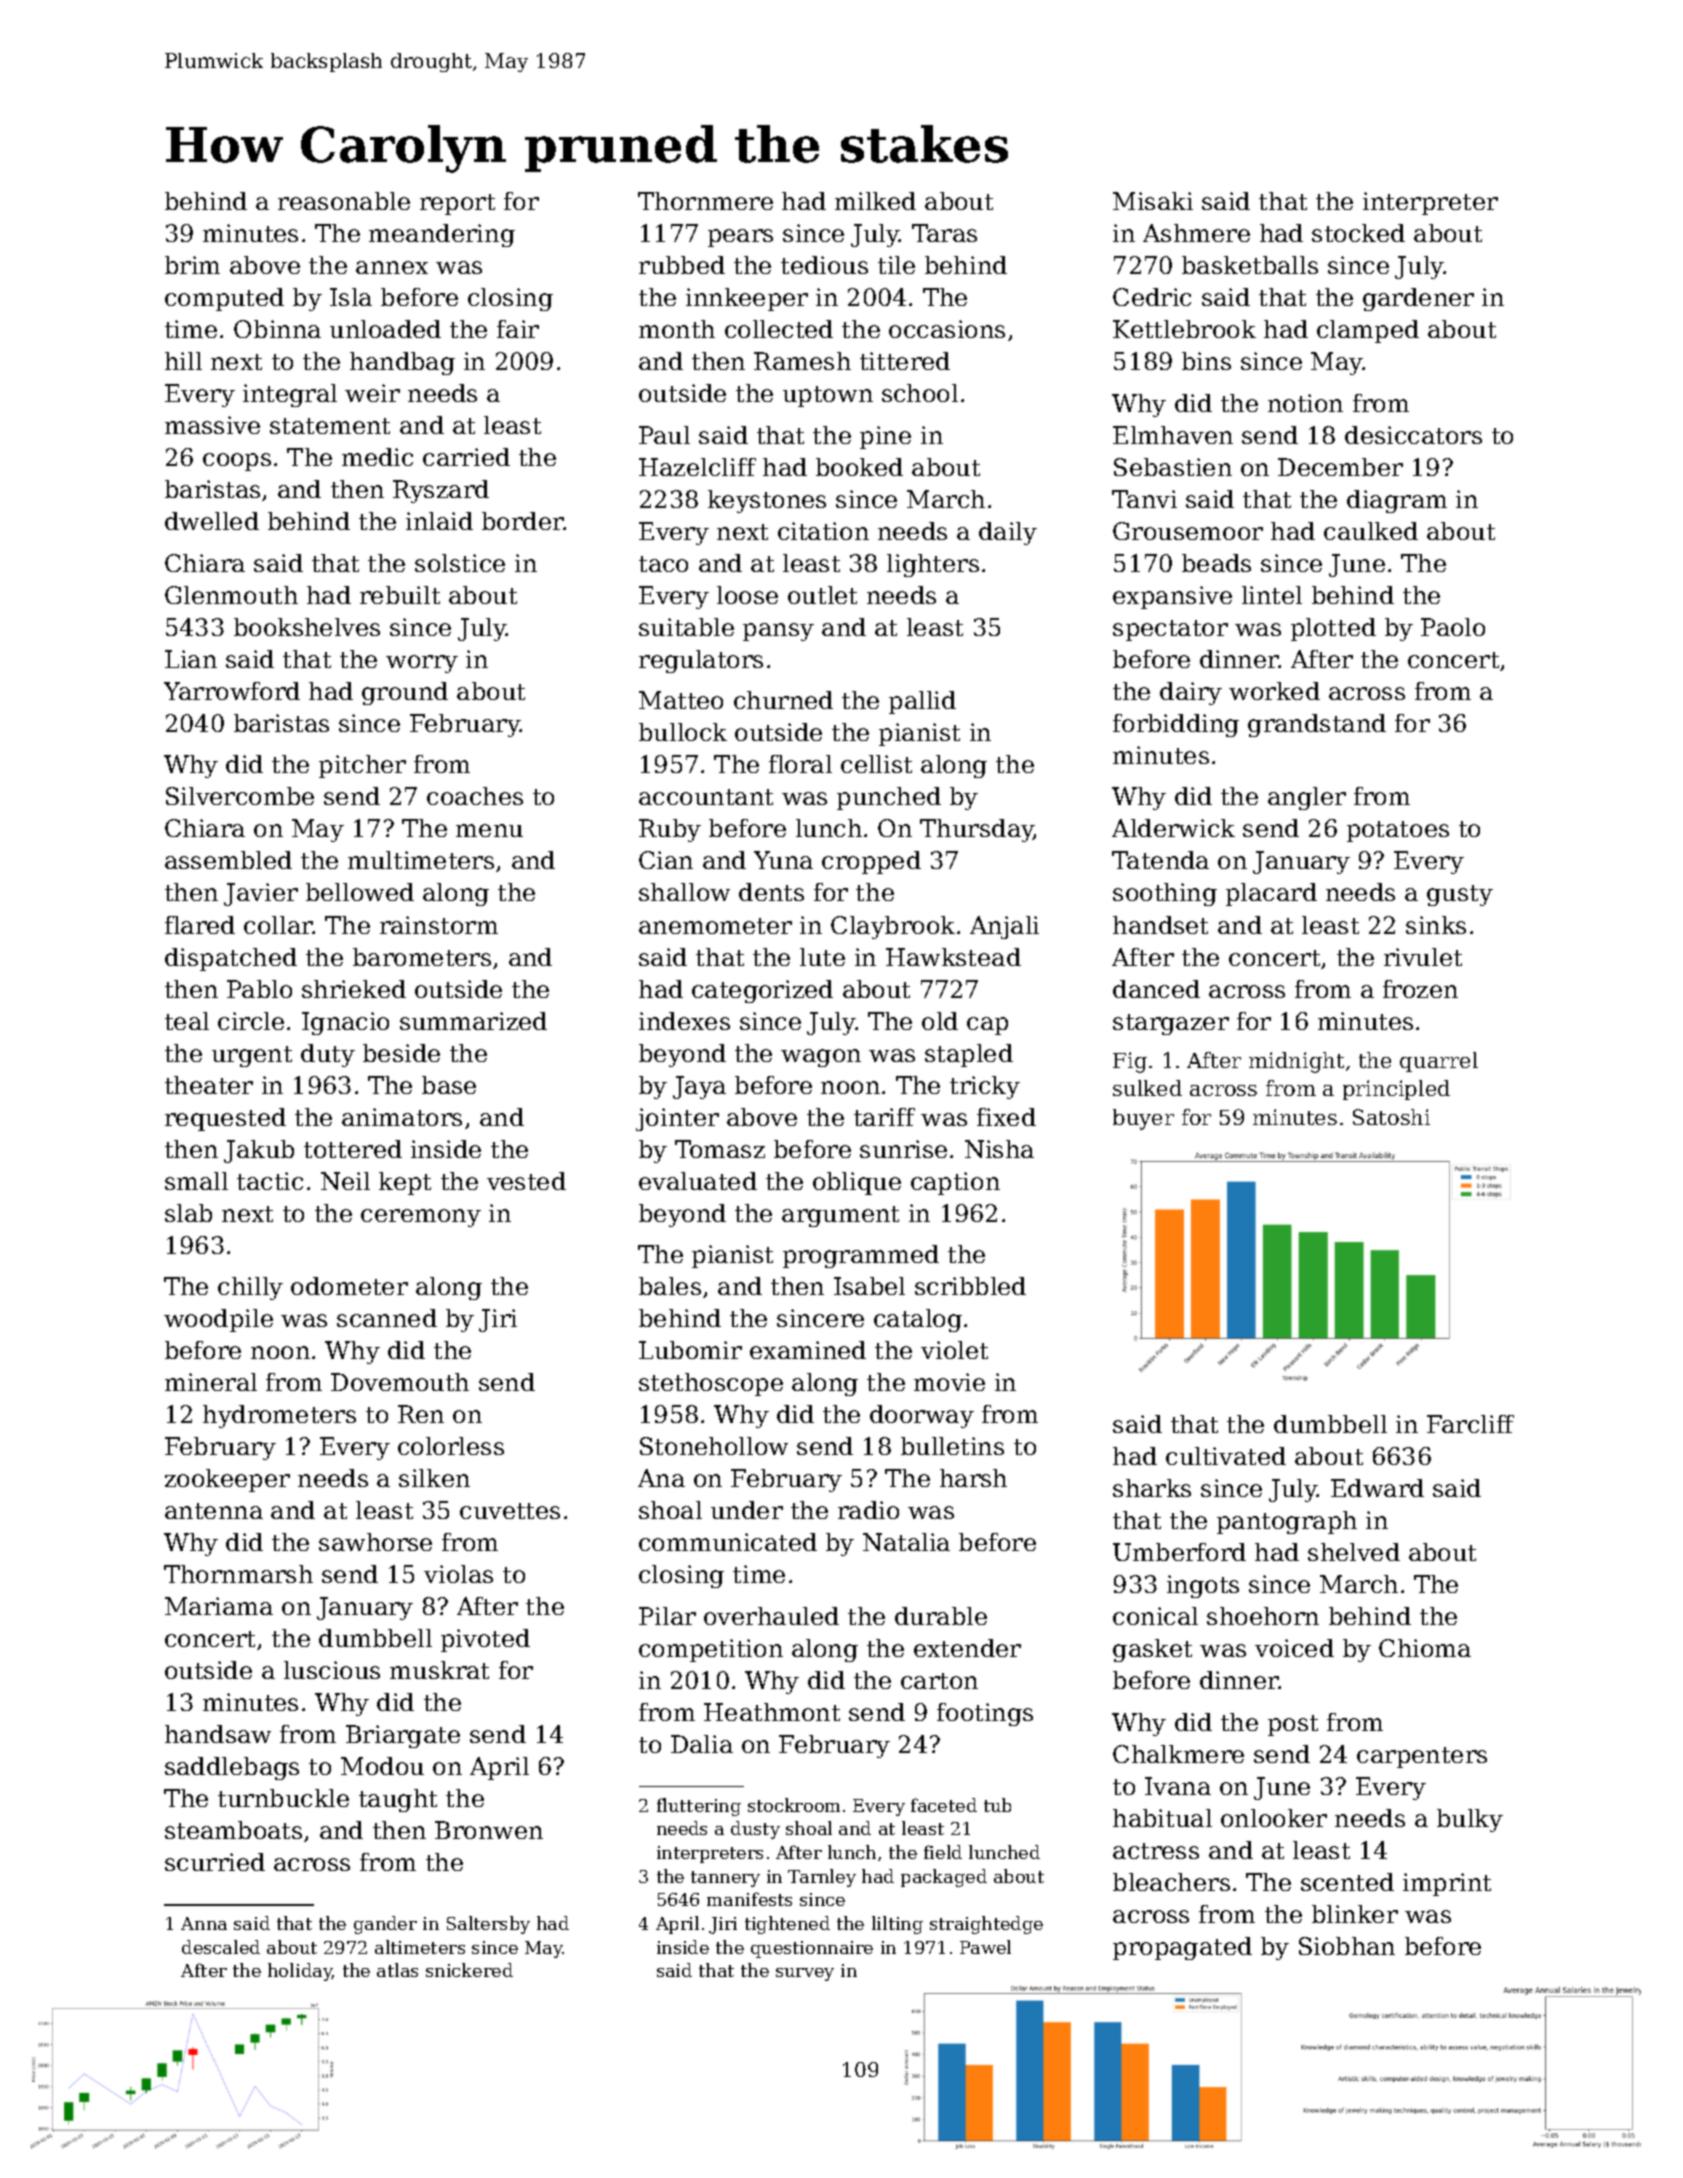  I want to click on snickered, so click(469, 1970).
